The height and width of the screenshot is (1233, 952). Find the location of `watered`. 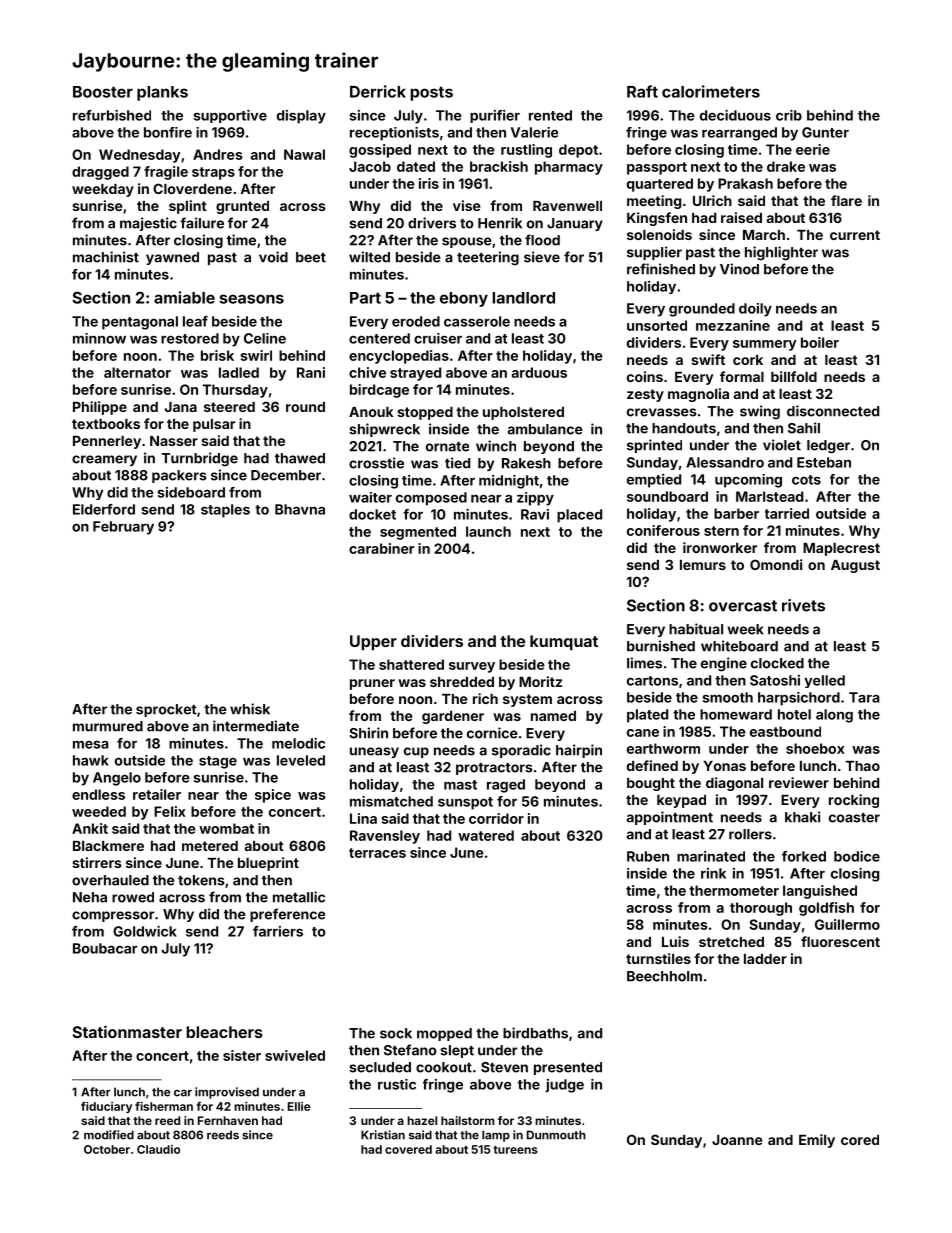

watered is located at coordinates (486, 835).
